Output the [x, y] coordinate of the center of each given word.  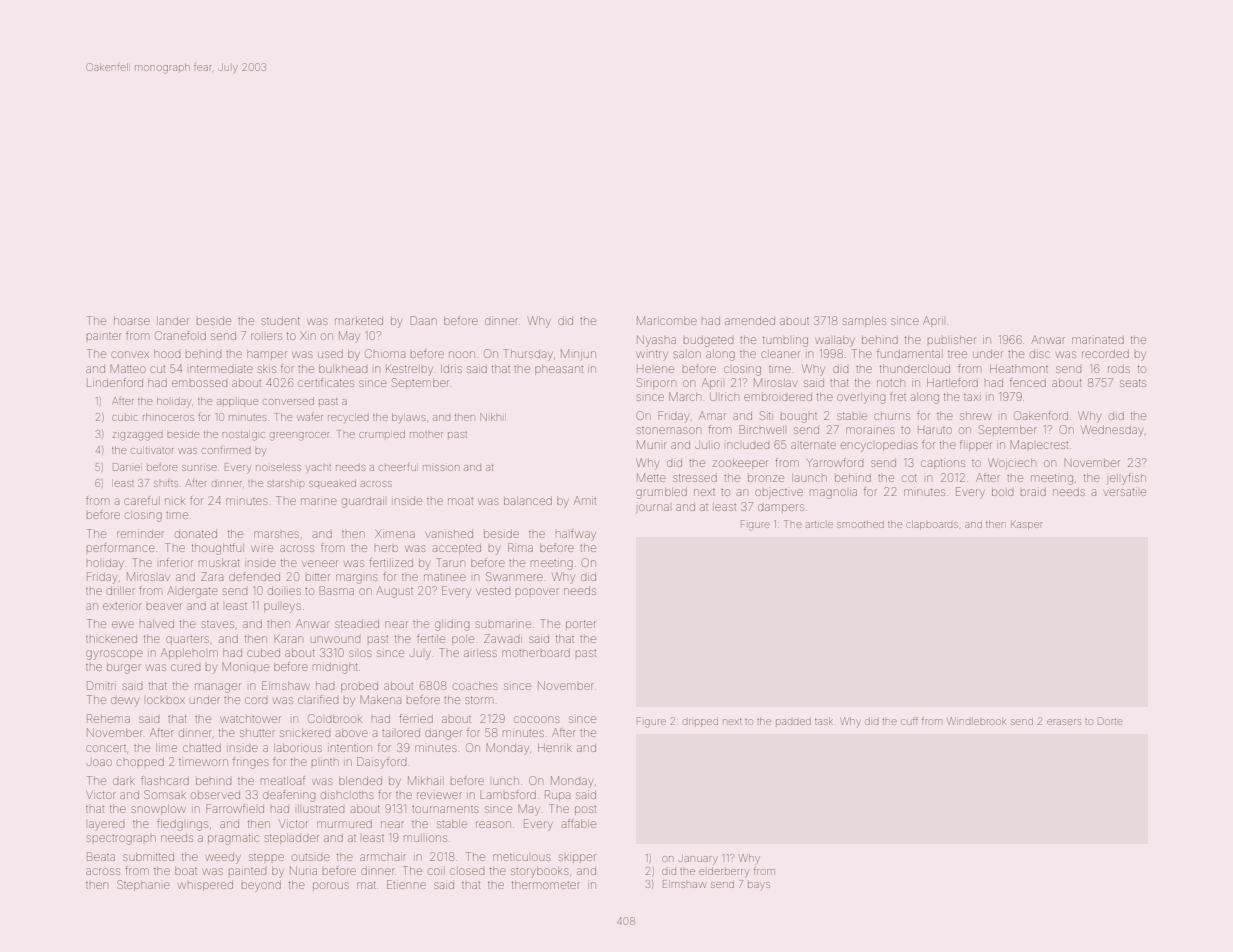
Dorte [1110, 721]
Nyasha [656, 341]
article [819, 525]
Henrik [555, 748]
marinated [1098, 340]
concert [106, 748]
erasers [1064, 722]
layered [106, 825]
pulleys [282, 607]
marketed [359, 321]
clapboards [932, 525]
